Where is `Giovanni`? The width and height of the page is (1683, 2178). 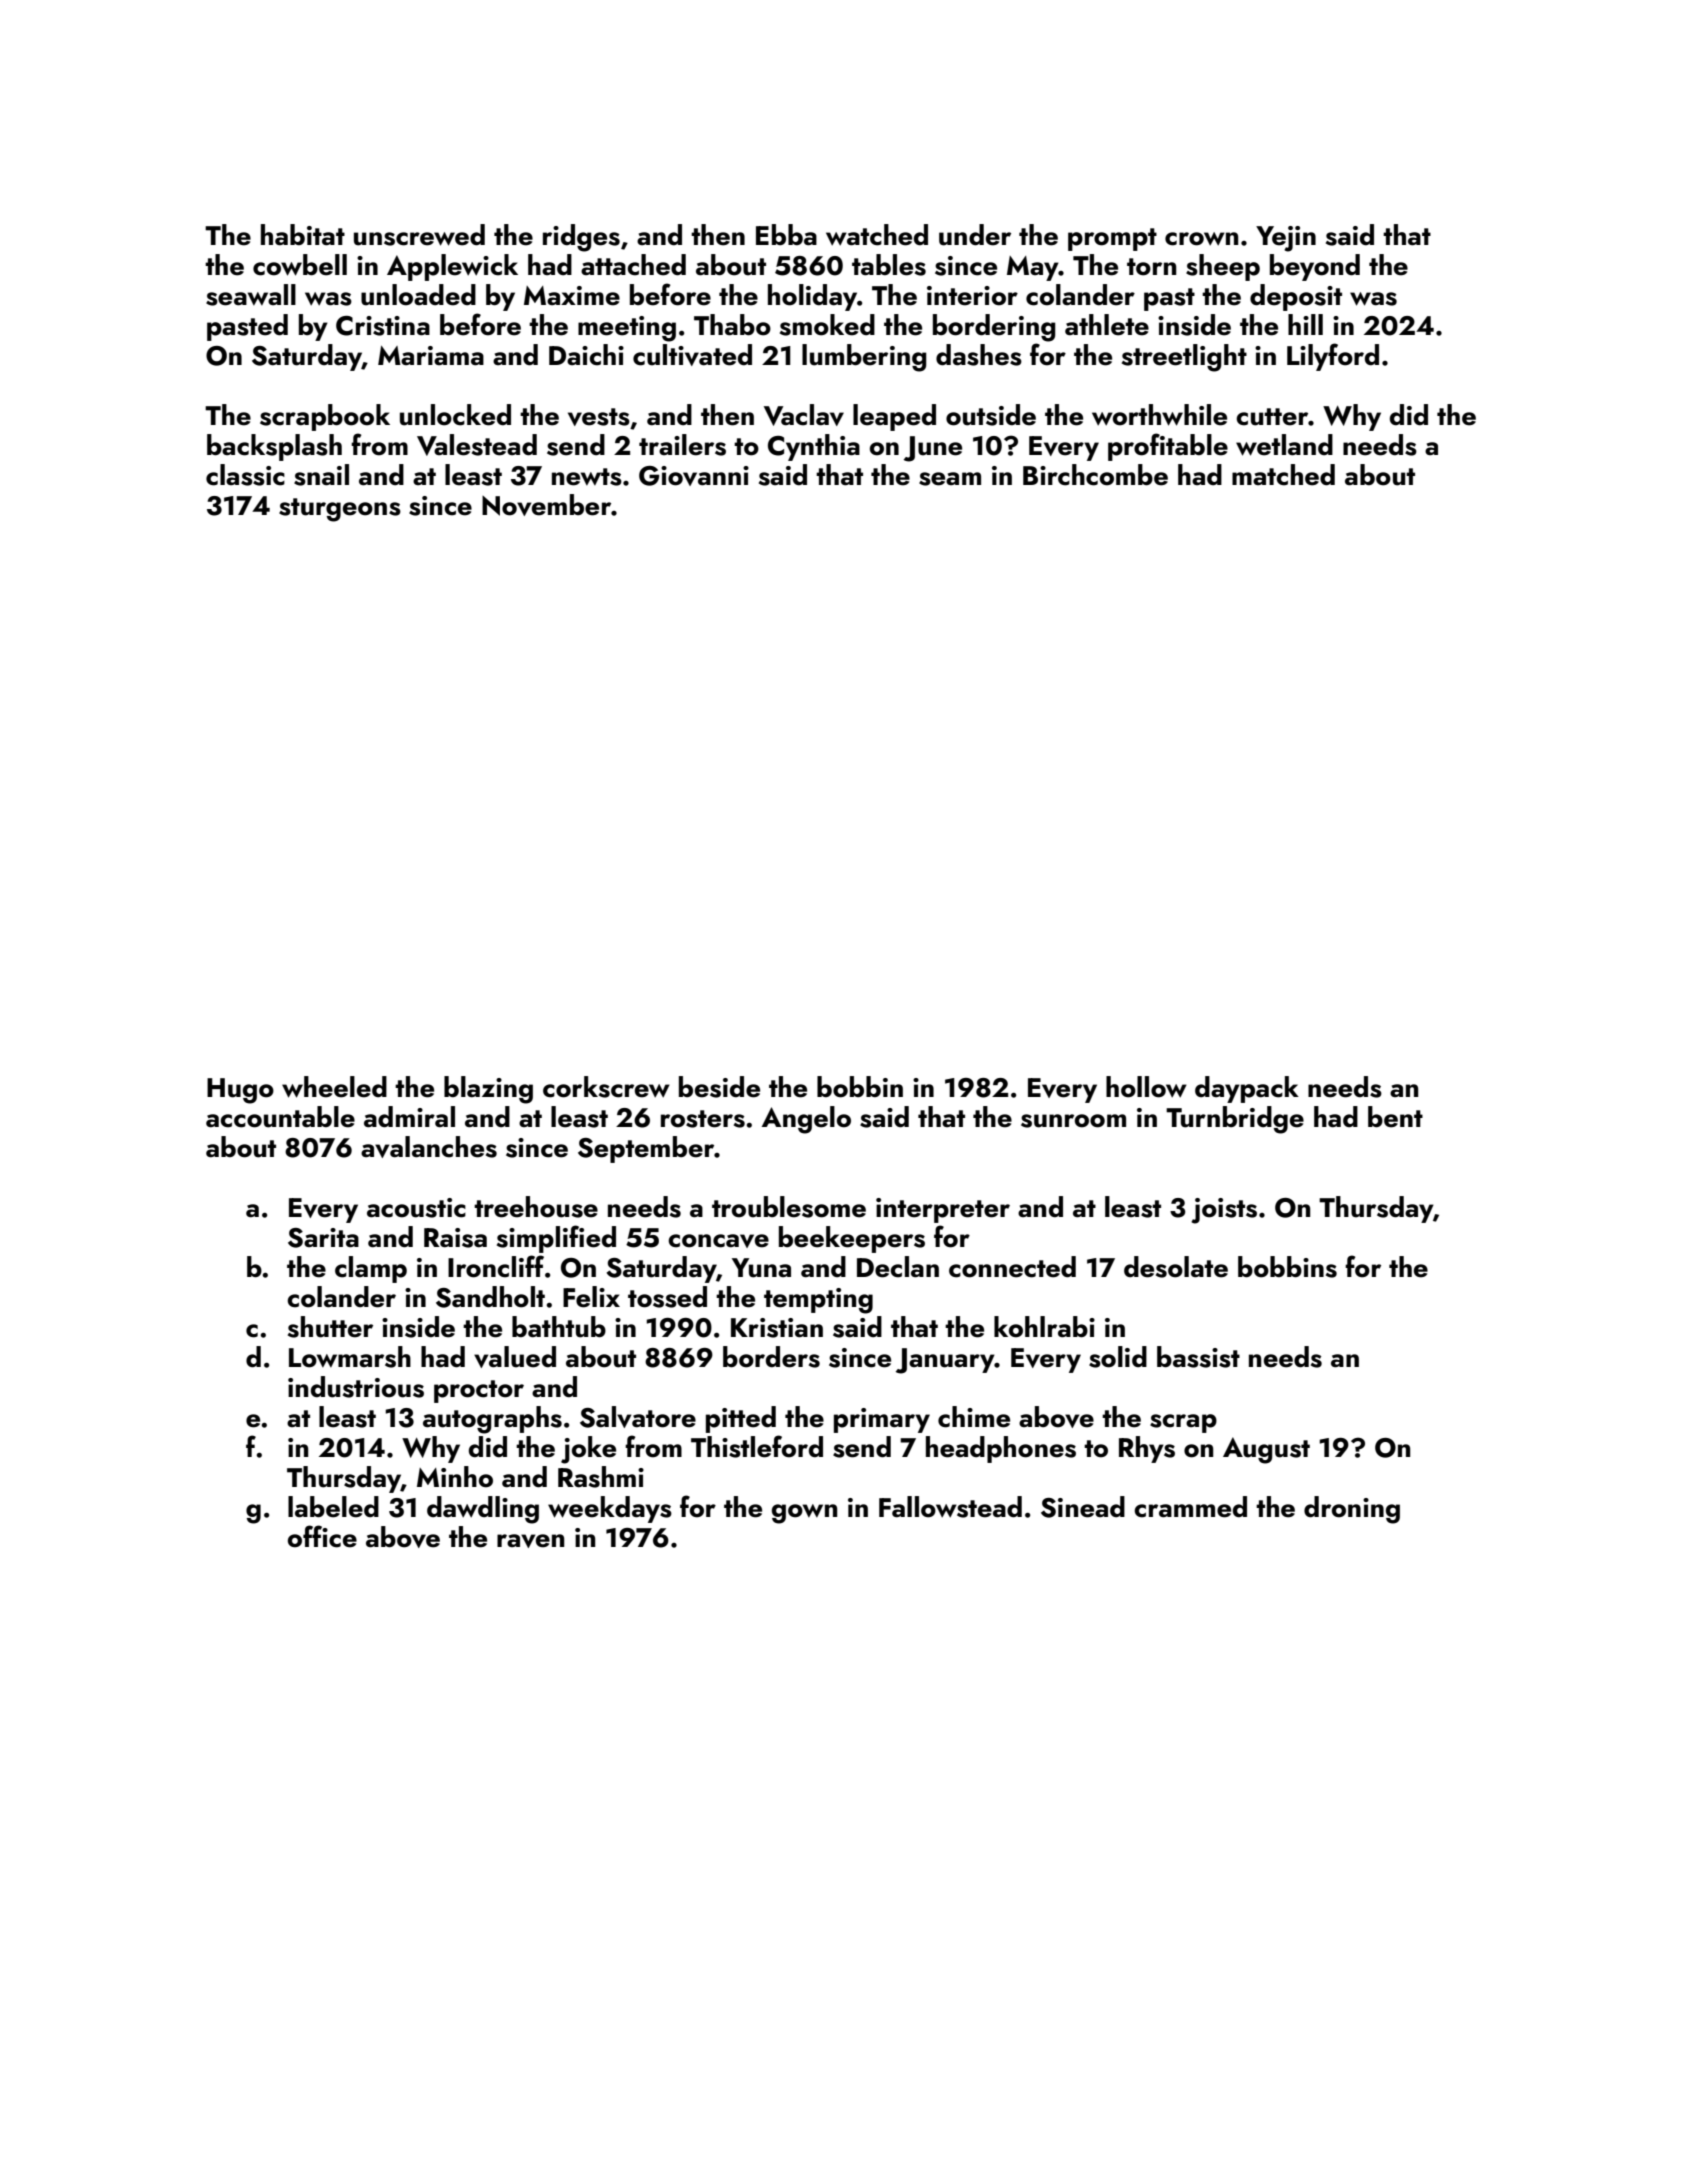
Giovanni is located at coordinates (694, 476).
